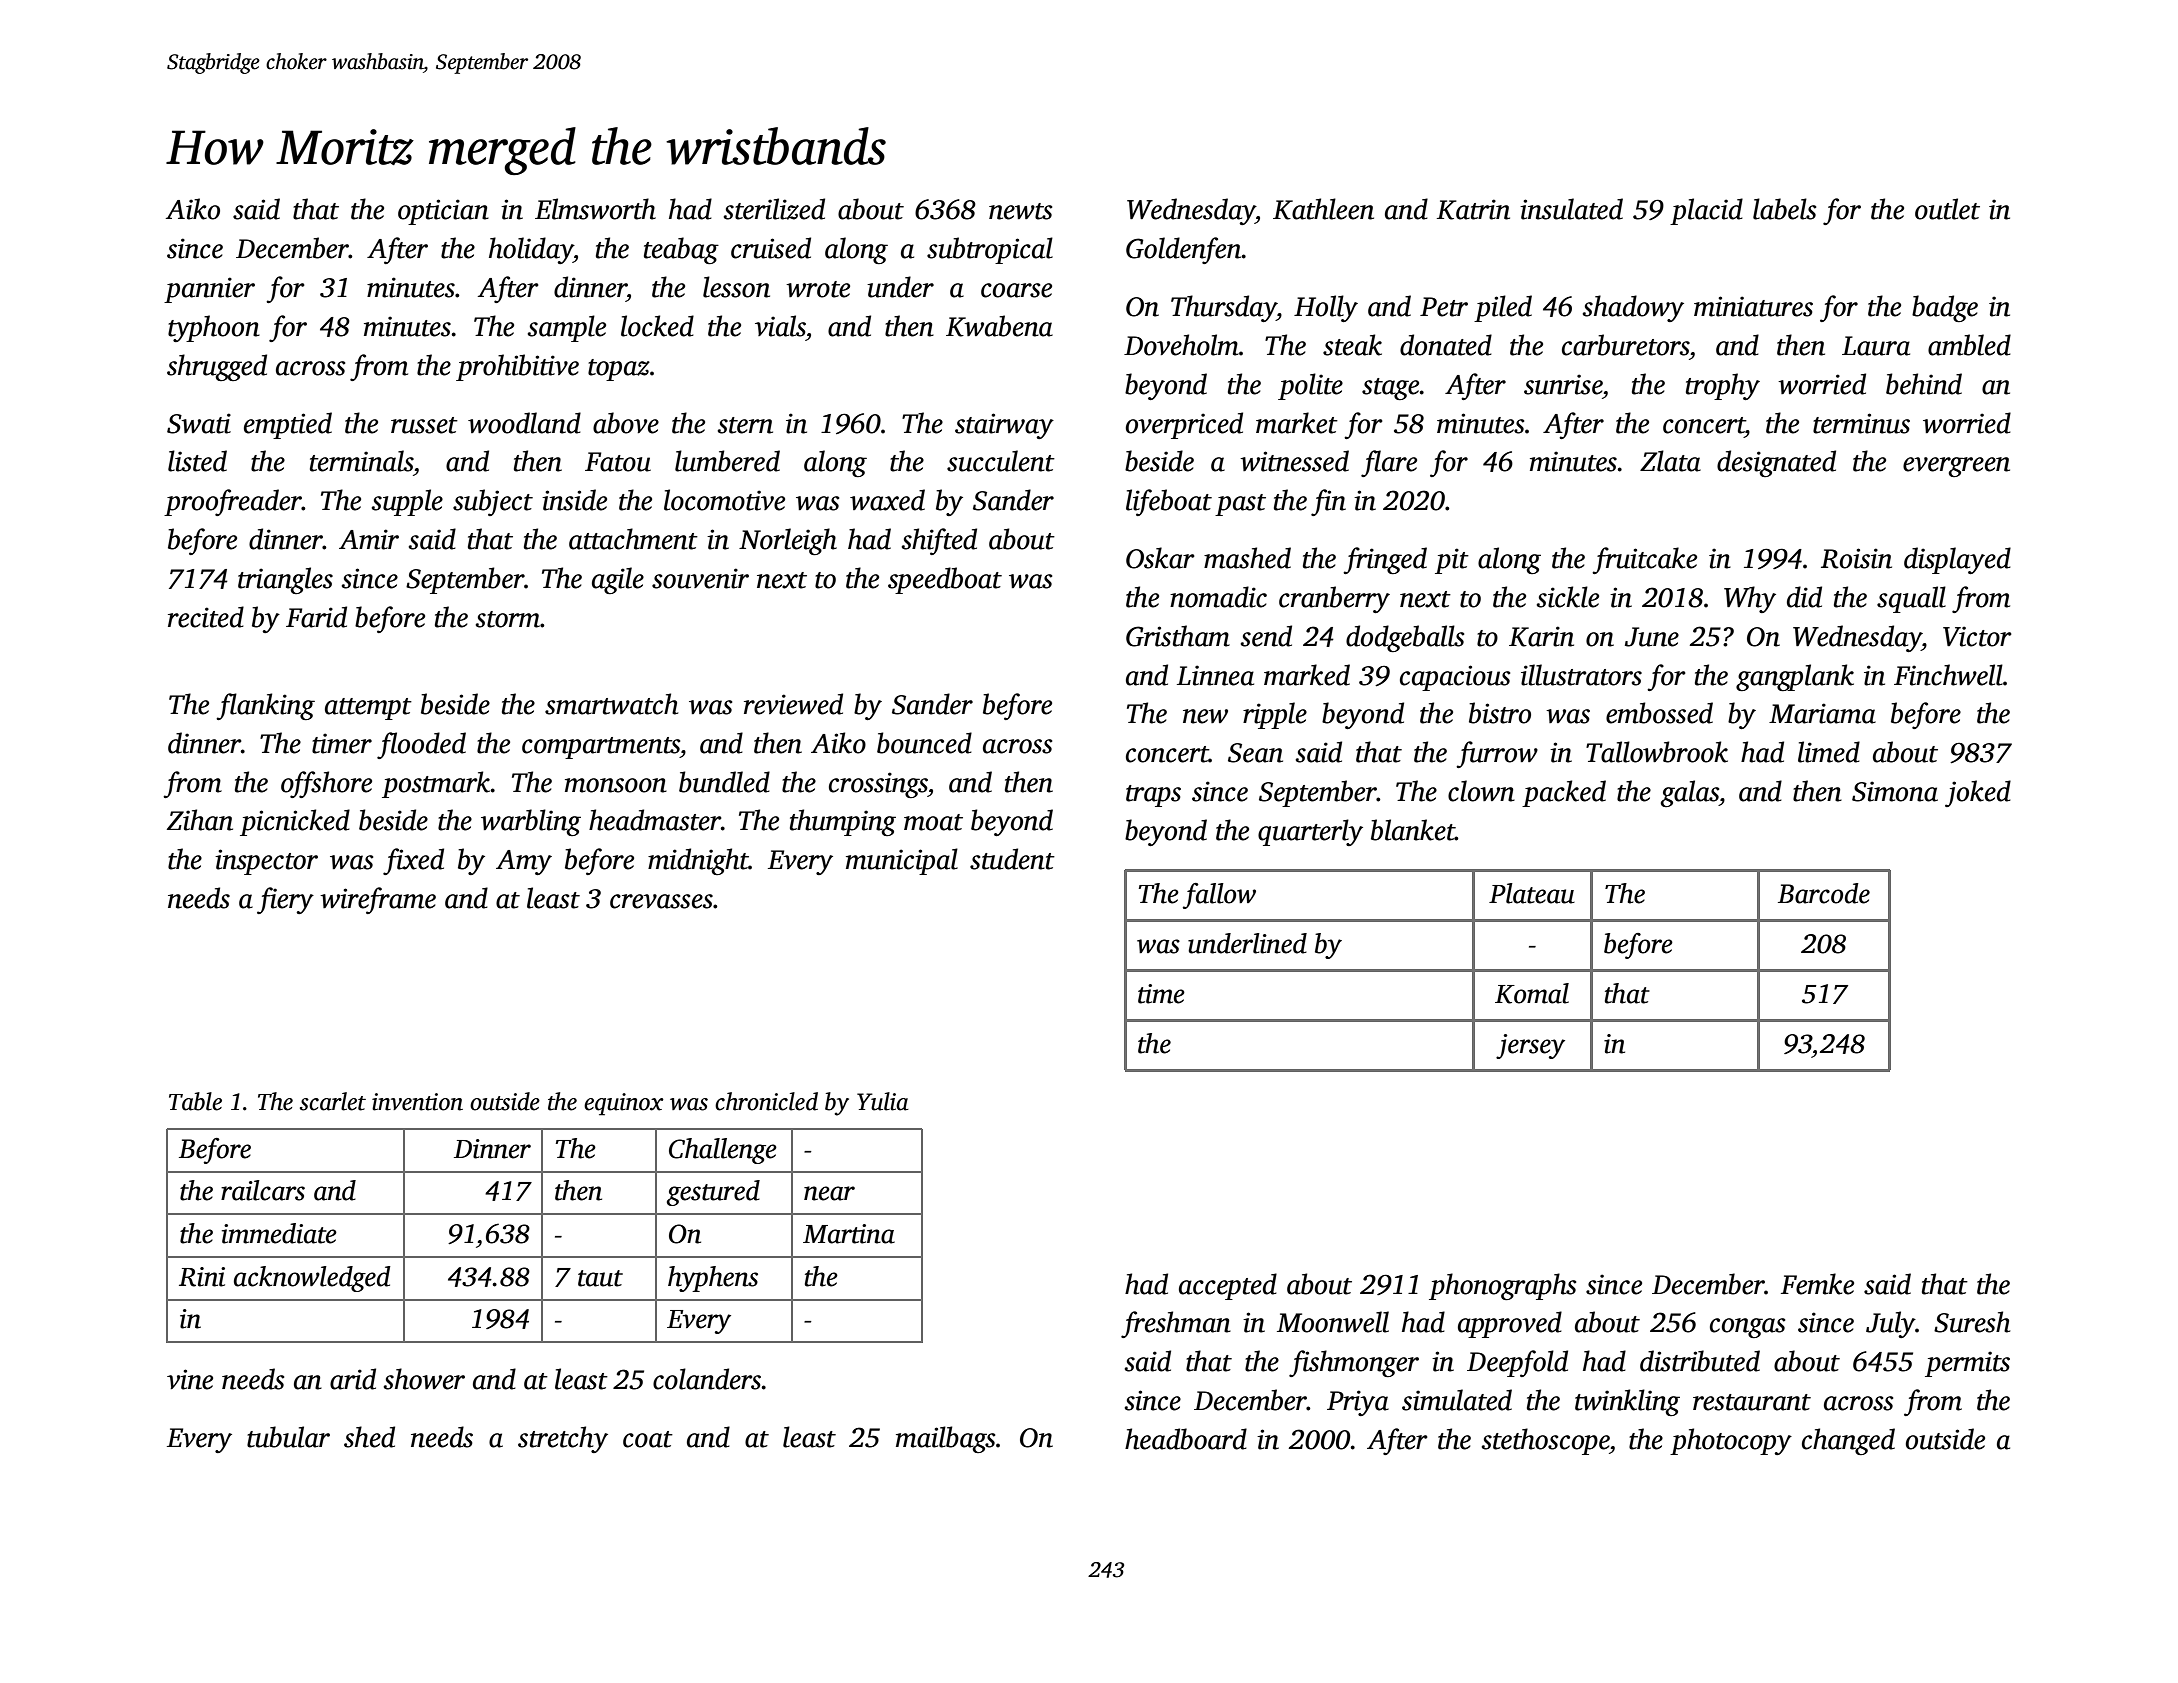 The height and width of the screenshot is (1683, 2178). Describe the element at coordinates (443, 212) in the screenshot. I see `optician` at that location.
